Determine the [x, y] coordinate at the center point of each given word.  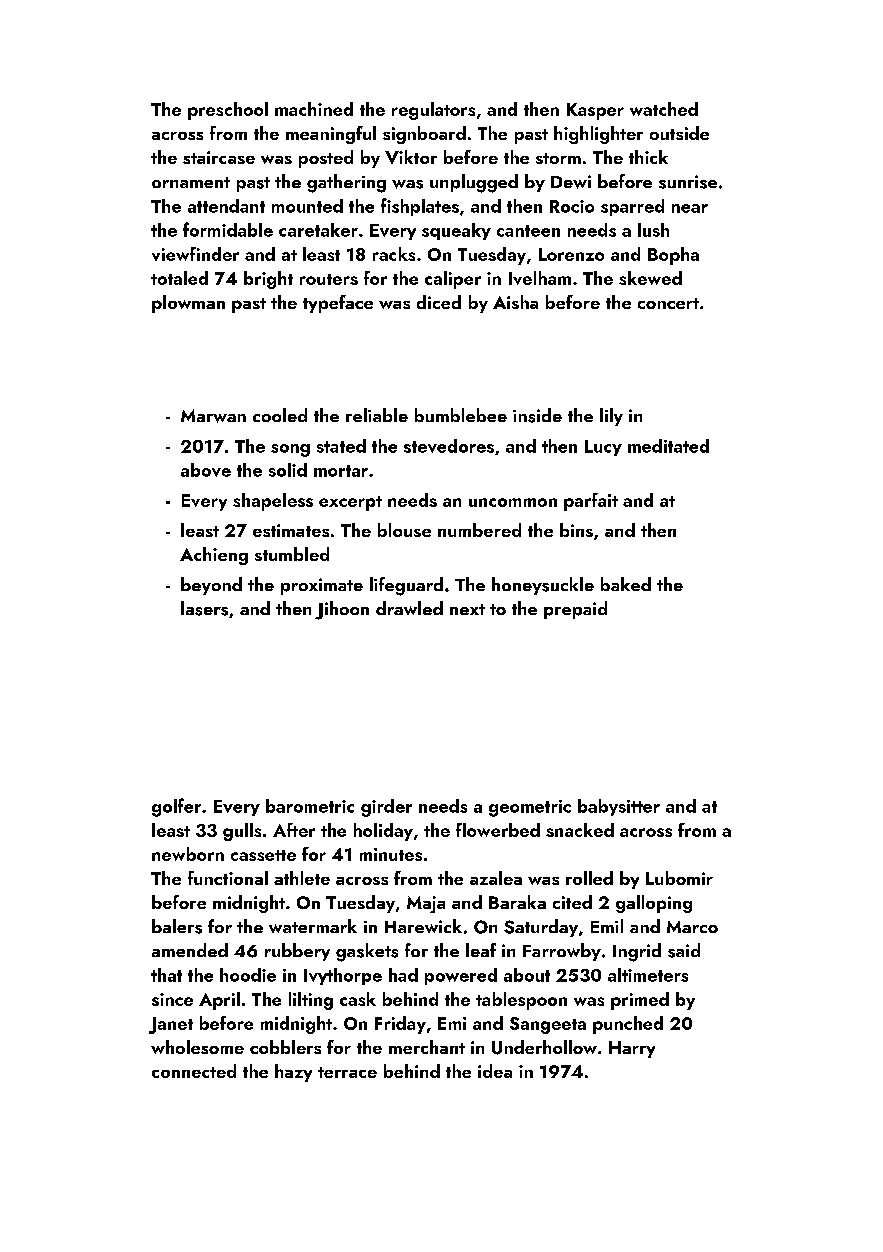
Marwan [213, 416]
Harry [632, 1049]
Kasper [595, 111]
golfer [176, 807]
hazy [293, 1073]
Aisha [515, 302]
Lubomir [679, 878]
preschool [228, 111]
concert [668, 303]
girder [386, 808]
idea [495, 1071]
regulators [433, 111]
